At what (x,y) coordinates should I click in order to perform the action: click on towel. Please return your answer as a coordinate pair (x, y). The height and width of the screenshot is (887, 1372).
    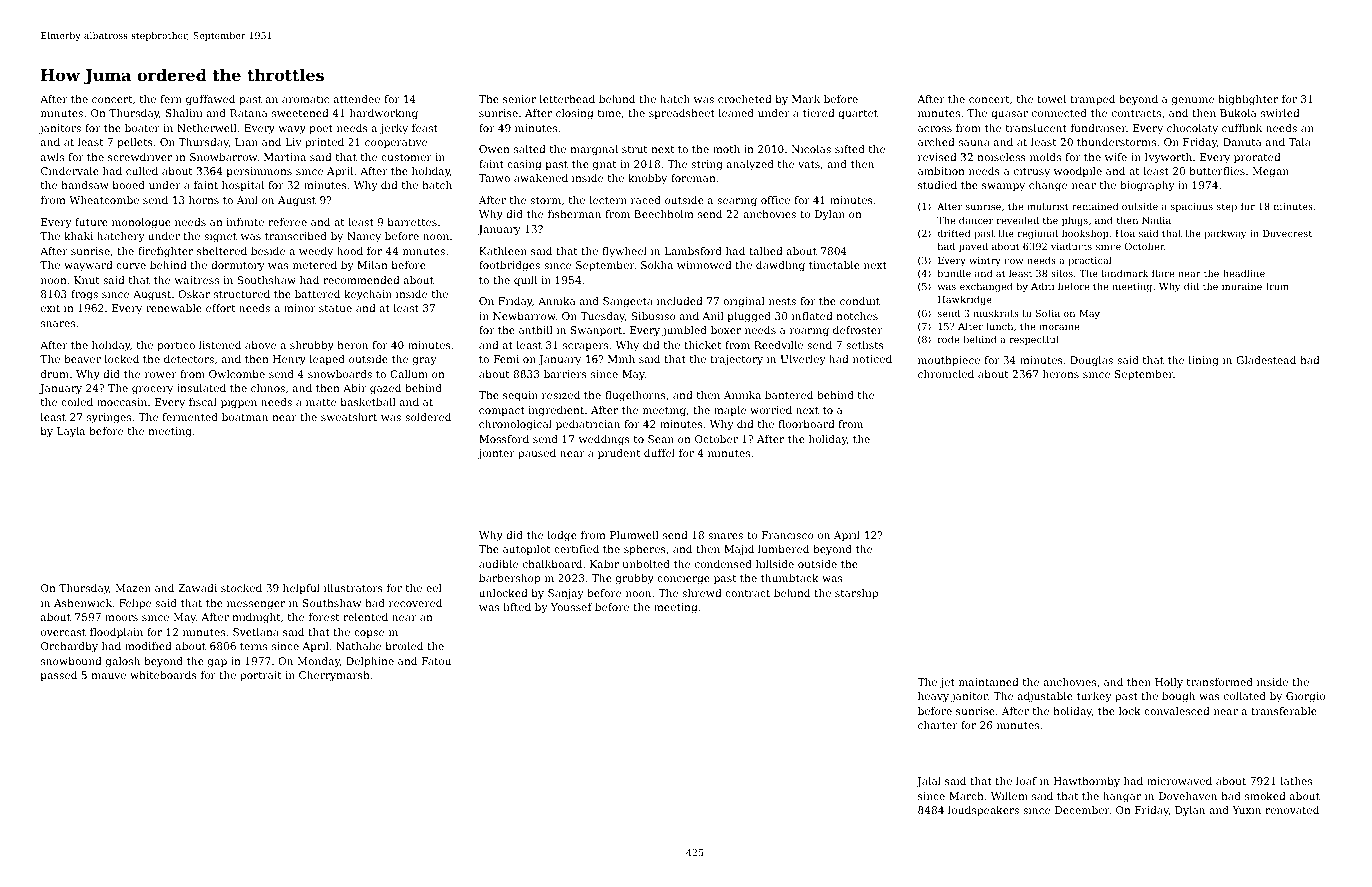
    Looking at the image, I should click on (1051, 99).
